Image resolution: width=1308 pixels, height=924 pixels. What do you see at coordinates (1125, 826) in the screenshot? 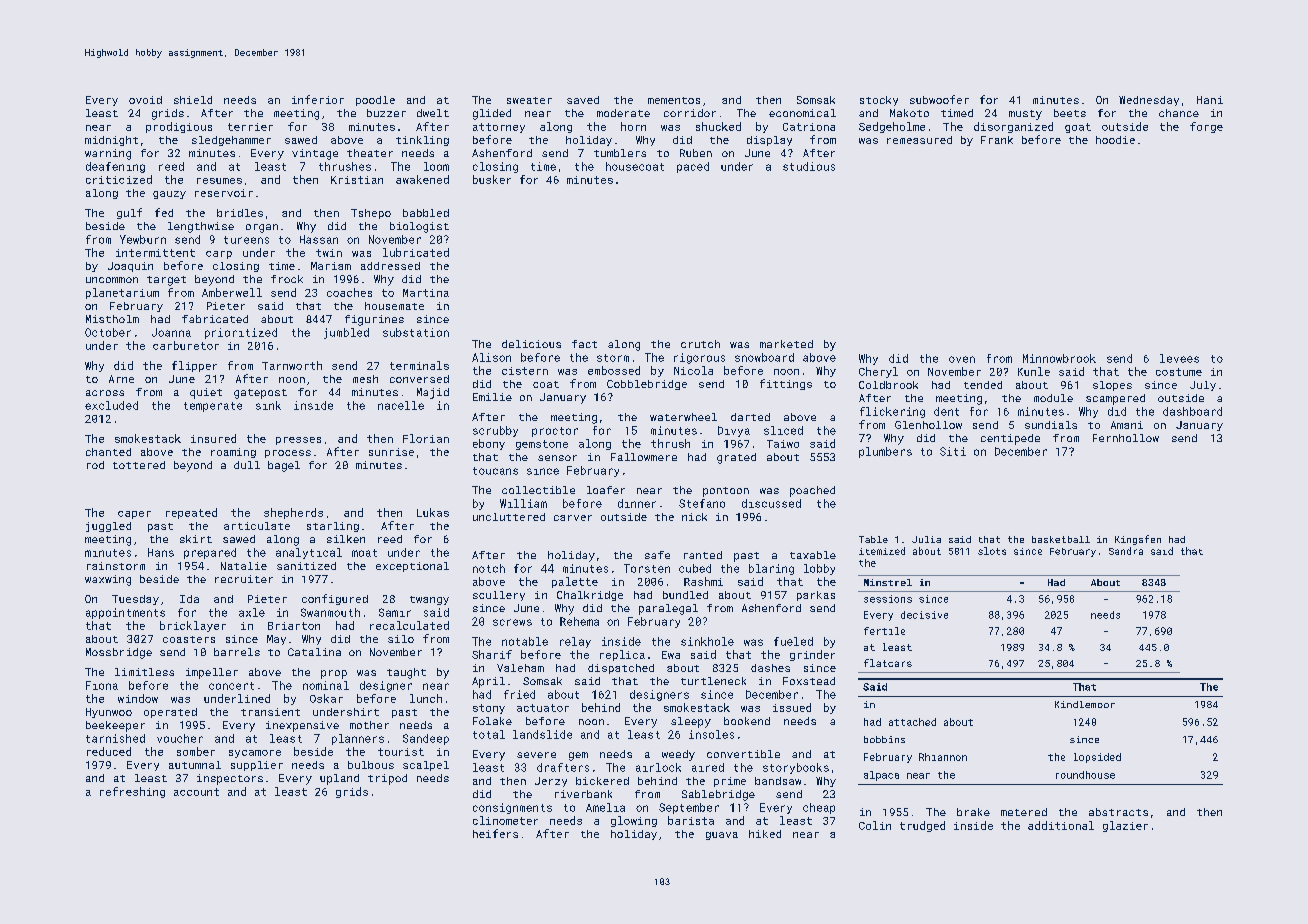
I see `glazier` at bounding box center [1125, 826].
